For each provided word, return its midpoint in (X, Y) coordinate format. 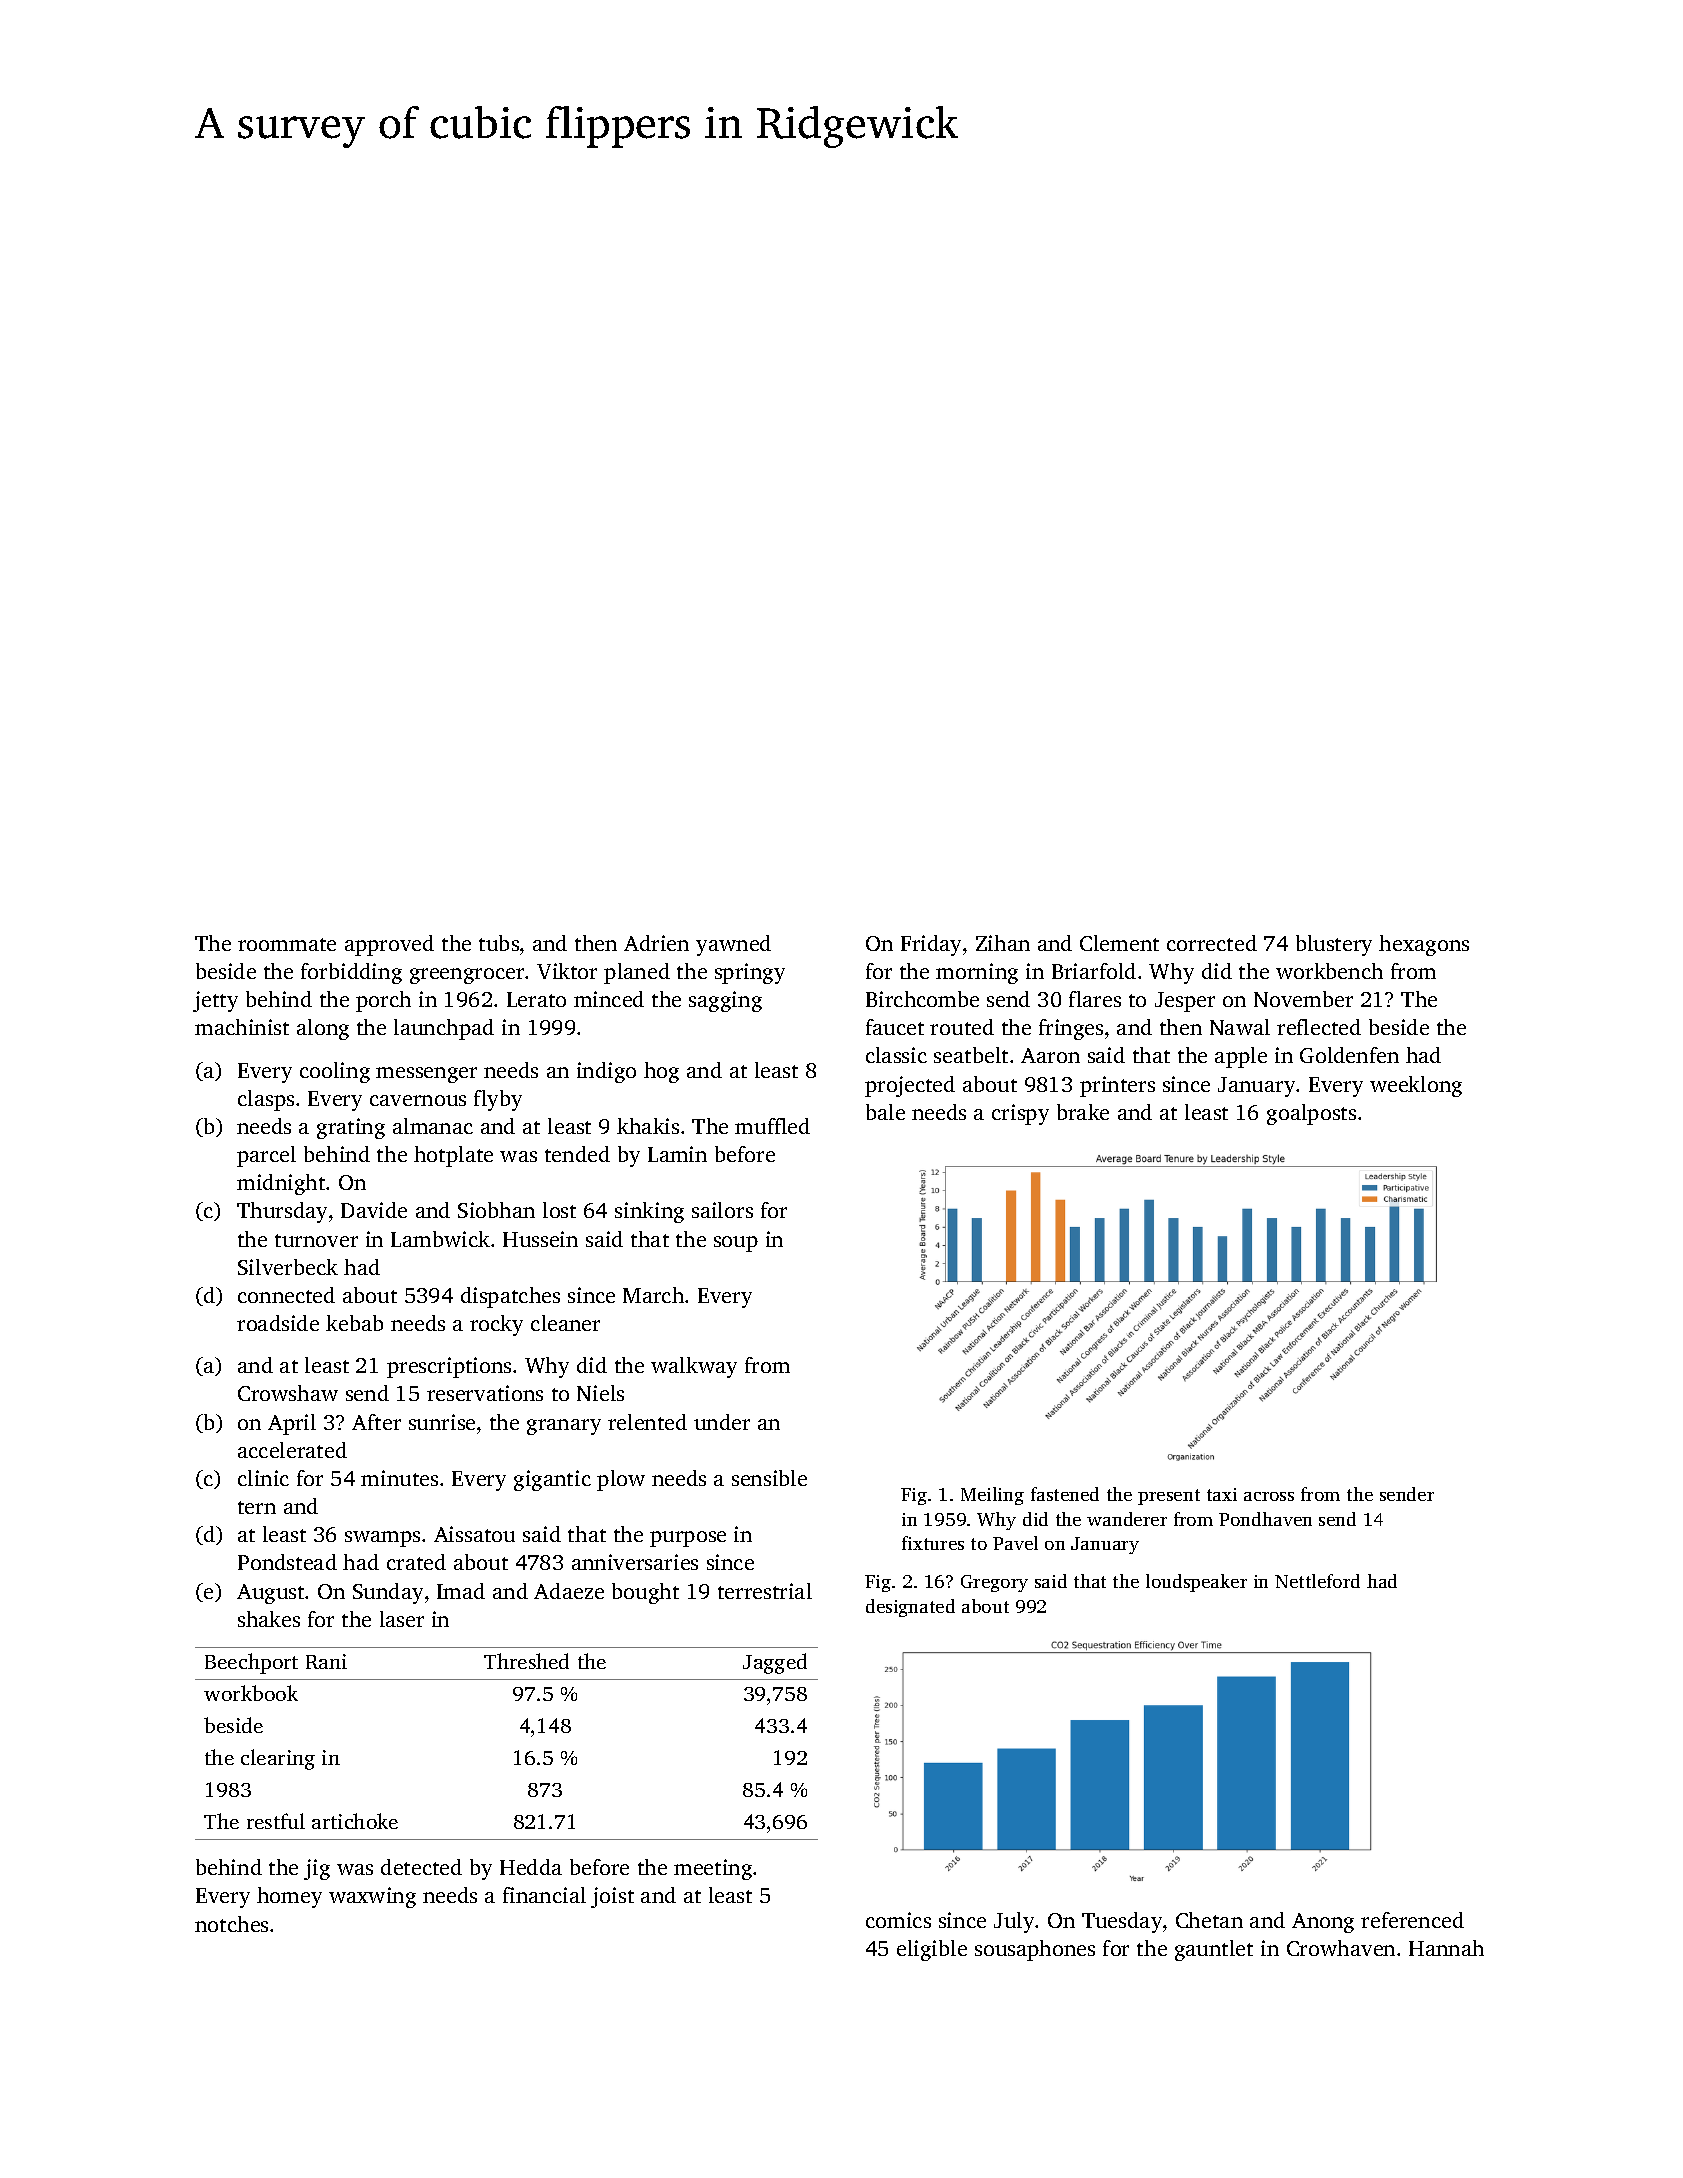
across (1269, 1496)
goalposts (1311, 1114)
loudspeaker (1196, 1583)
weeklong (1416, 1086)
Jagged (775, 1663)
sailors (722, 1210)
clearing (278, 1759)
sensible (769, 1478)
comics (898, 1920)
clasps (266, 1100)
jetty (215, 1001)
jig (317, 1869)
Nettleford (1317, 1581)
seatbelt (971, 1055)
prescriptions (449, 1367)
